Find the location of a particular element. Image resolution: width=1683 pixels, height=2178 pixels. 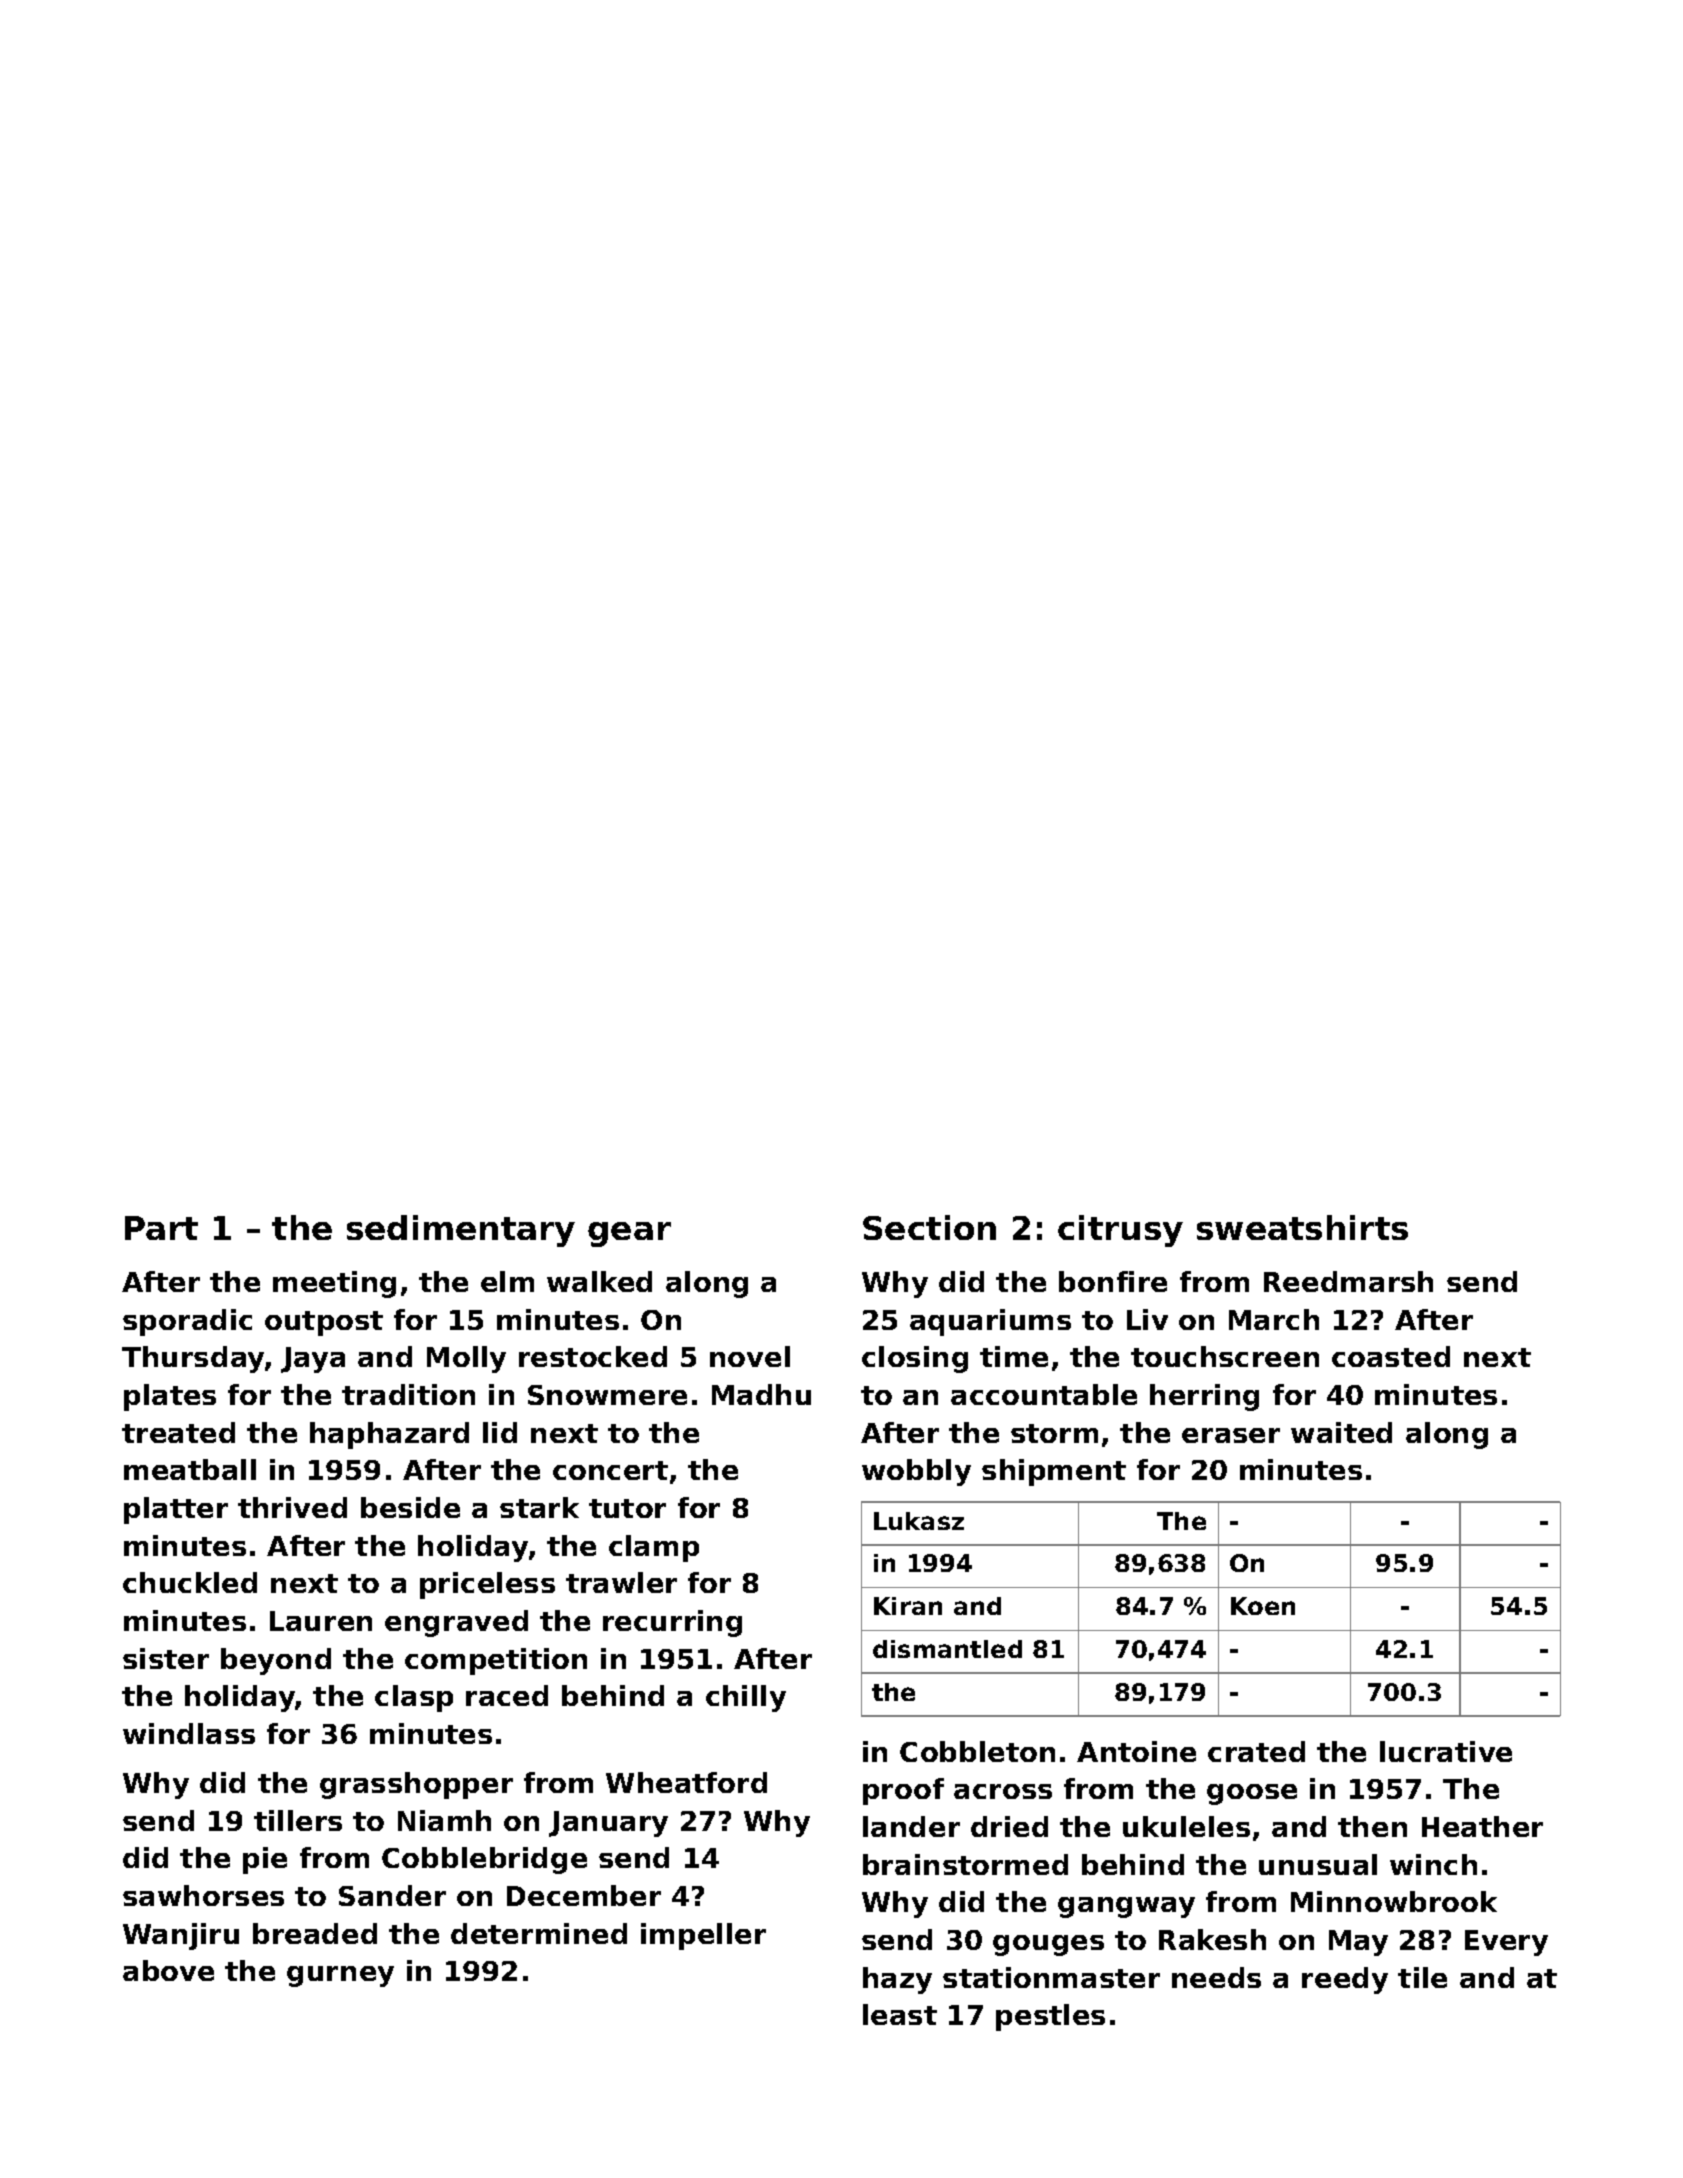

above is located at coordinates (168, 1970).
